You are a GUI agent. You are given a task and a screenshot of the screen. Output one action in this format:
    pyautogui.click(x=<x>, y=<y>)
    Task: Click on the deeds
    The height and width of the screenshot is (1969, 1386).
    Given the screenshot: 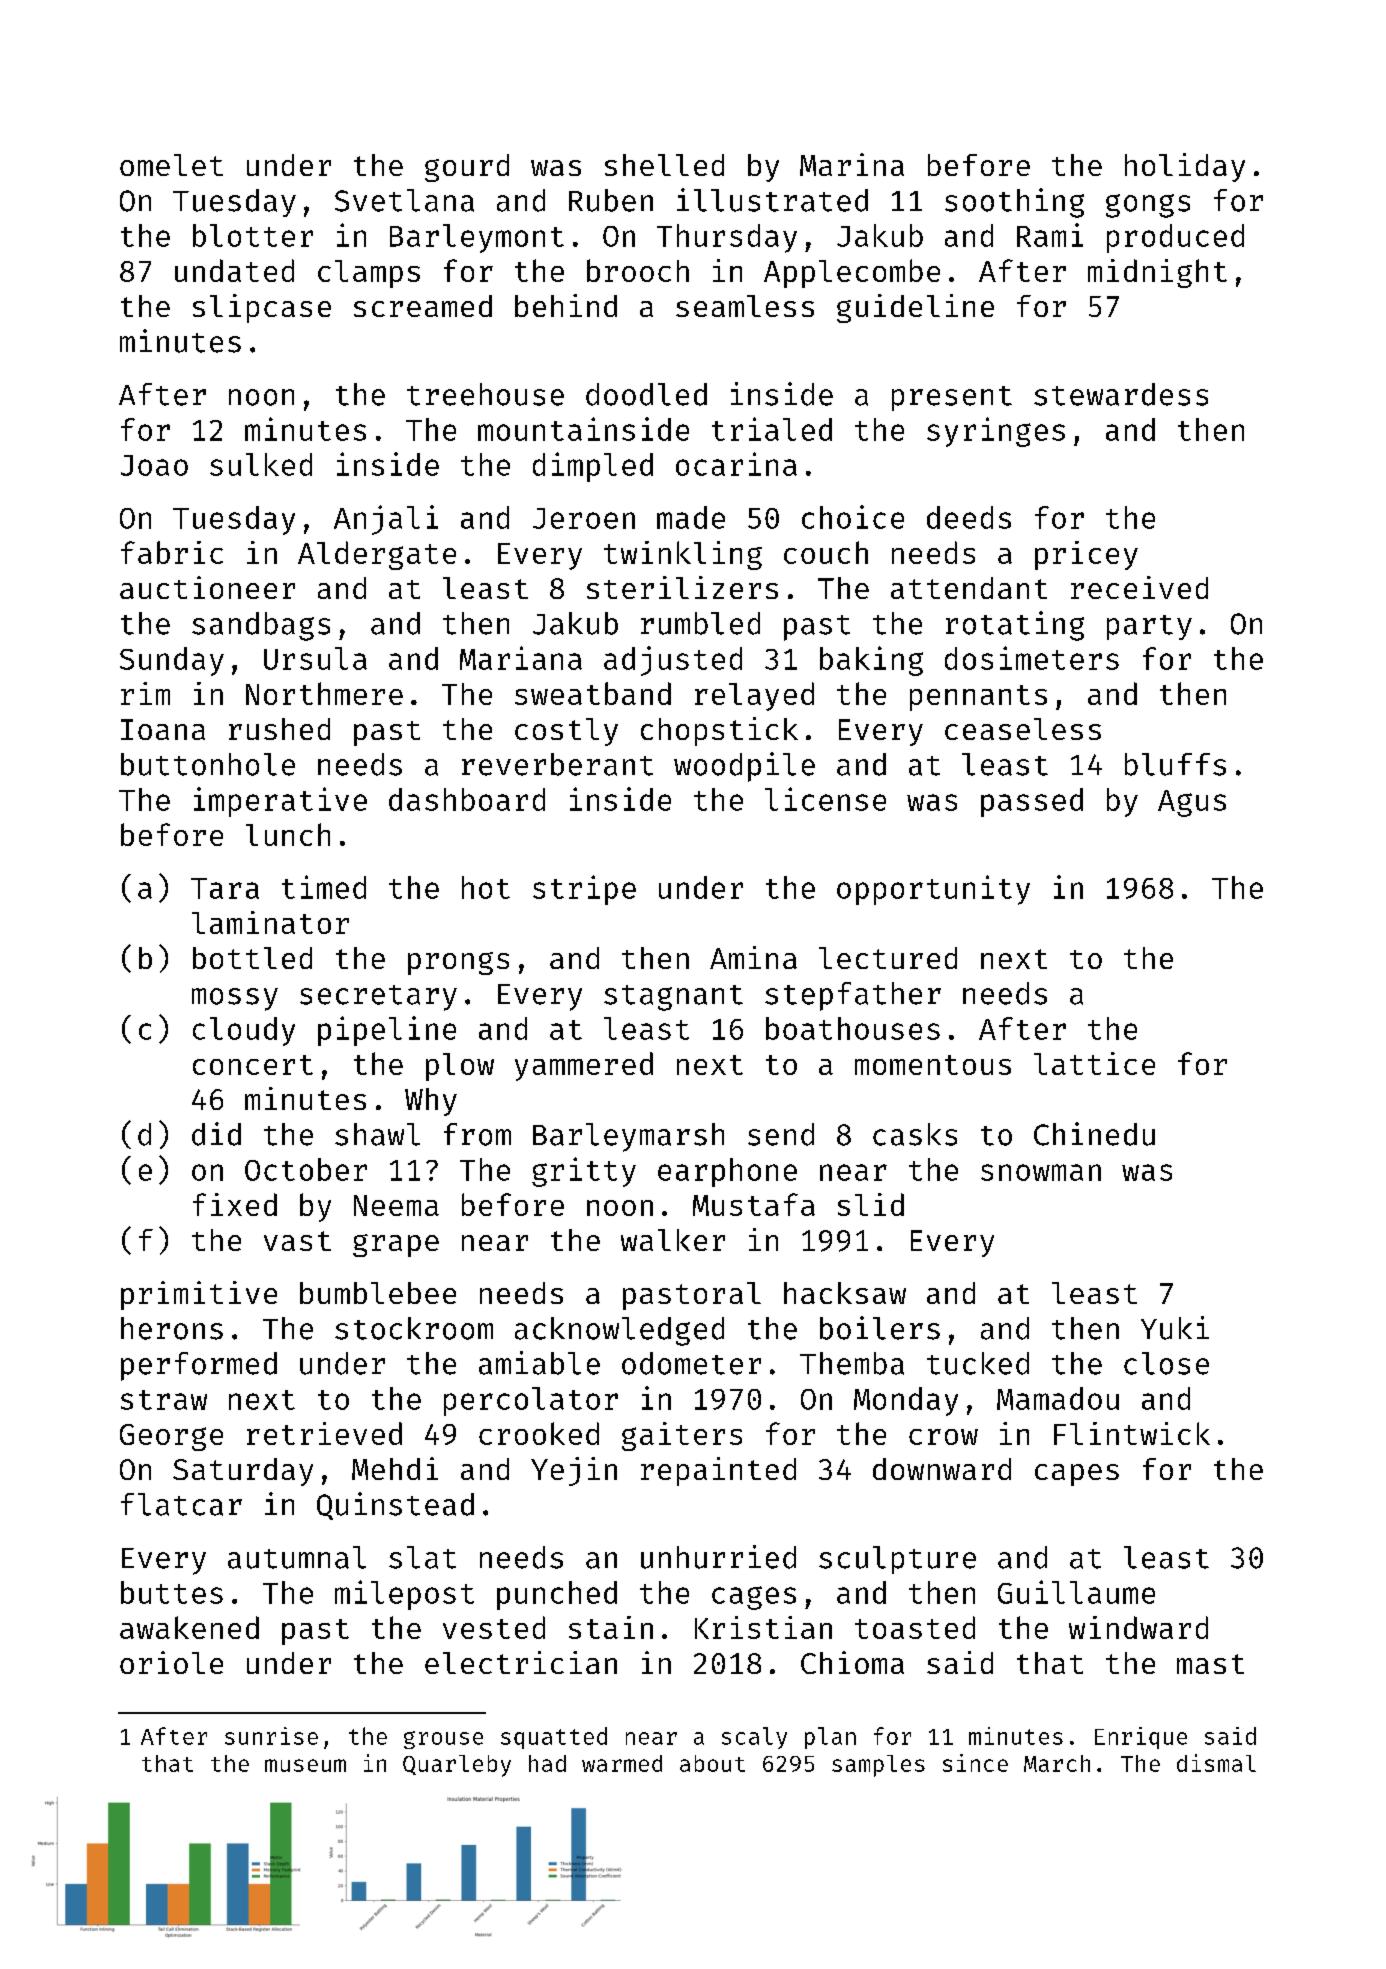 What is the action you would take?
    pyautogui.click(x=969, y=517)
